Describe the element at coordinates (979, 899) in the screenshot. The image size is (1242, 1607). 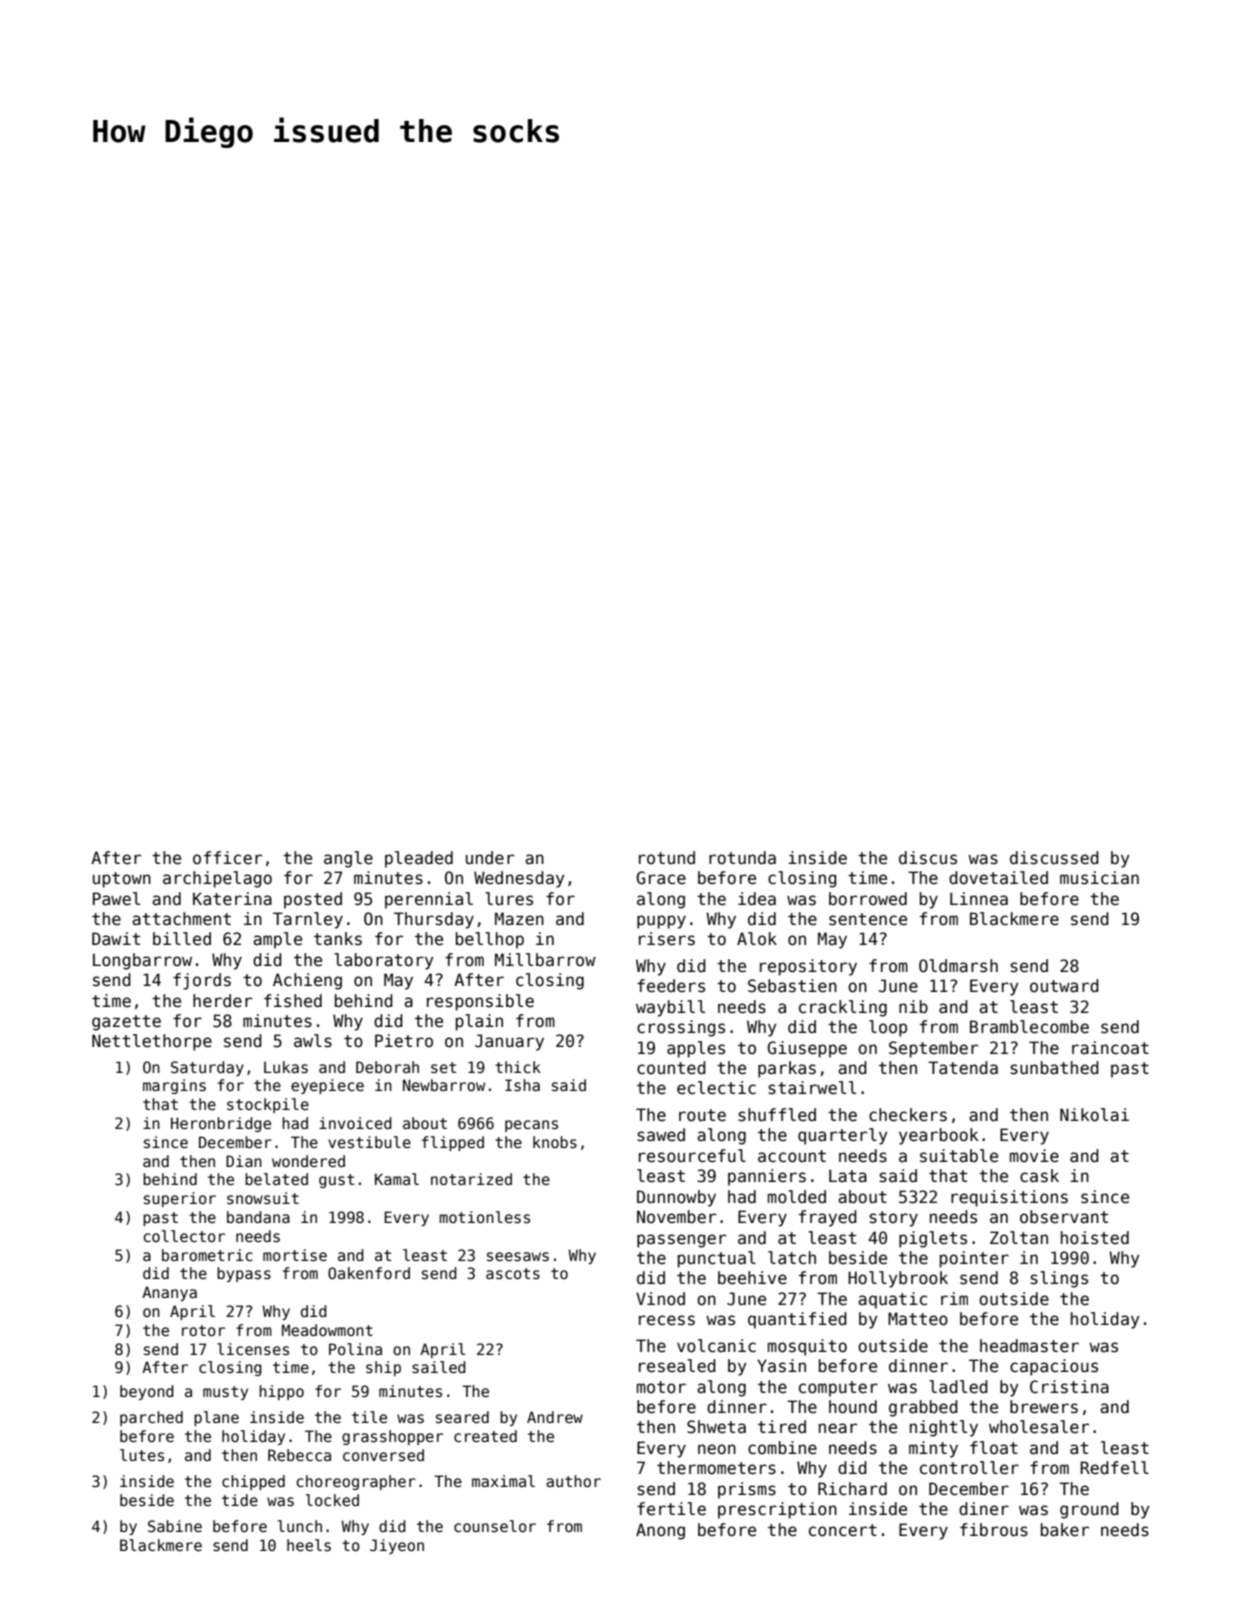
I see `Linnea` at that location.
